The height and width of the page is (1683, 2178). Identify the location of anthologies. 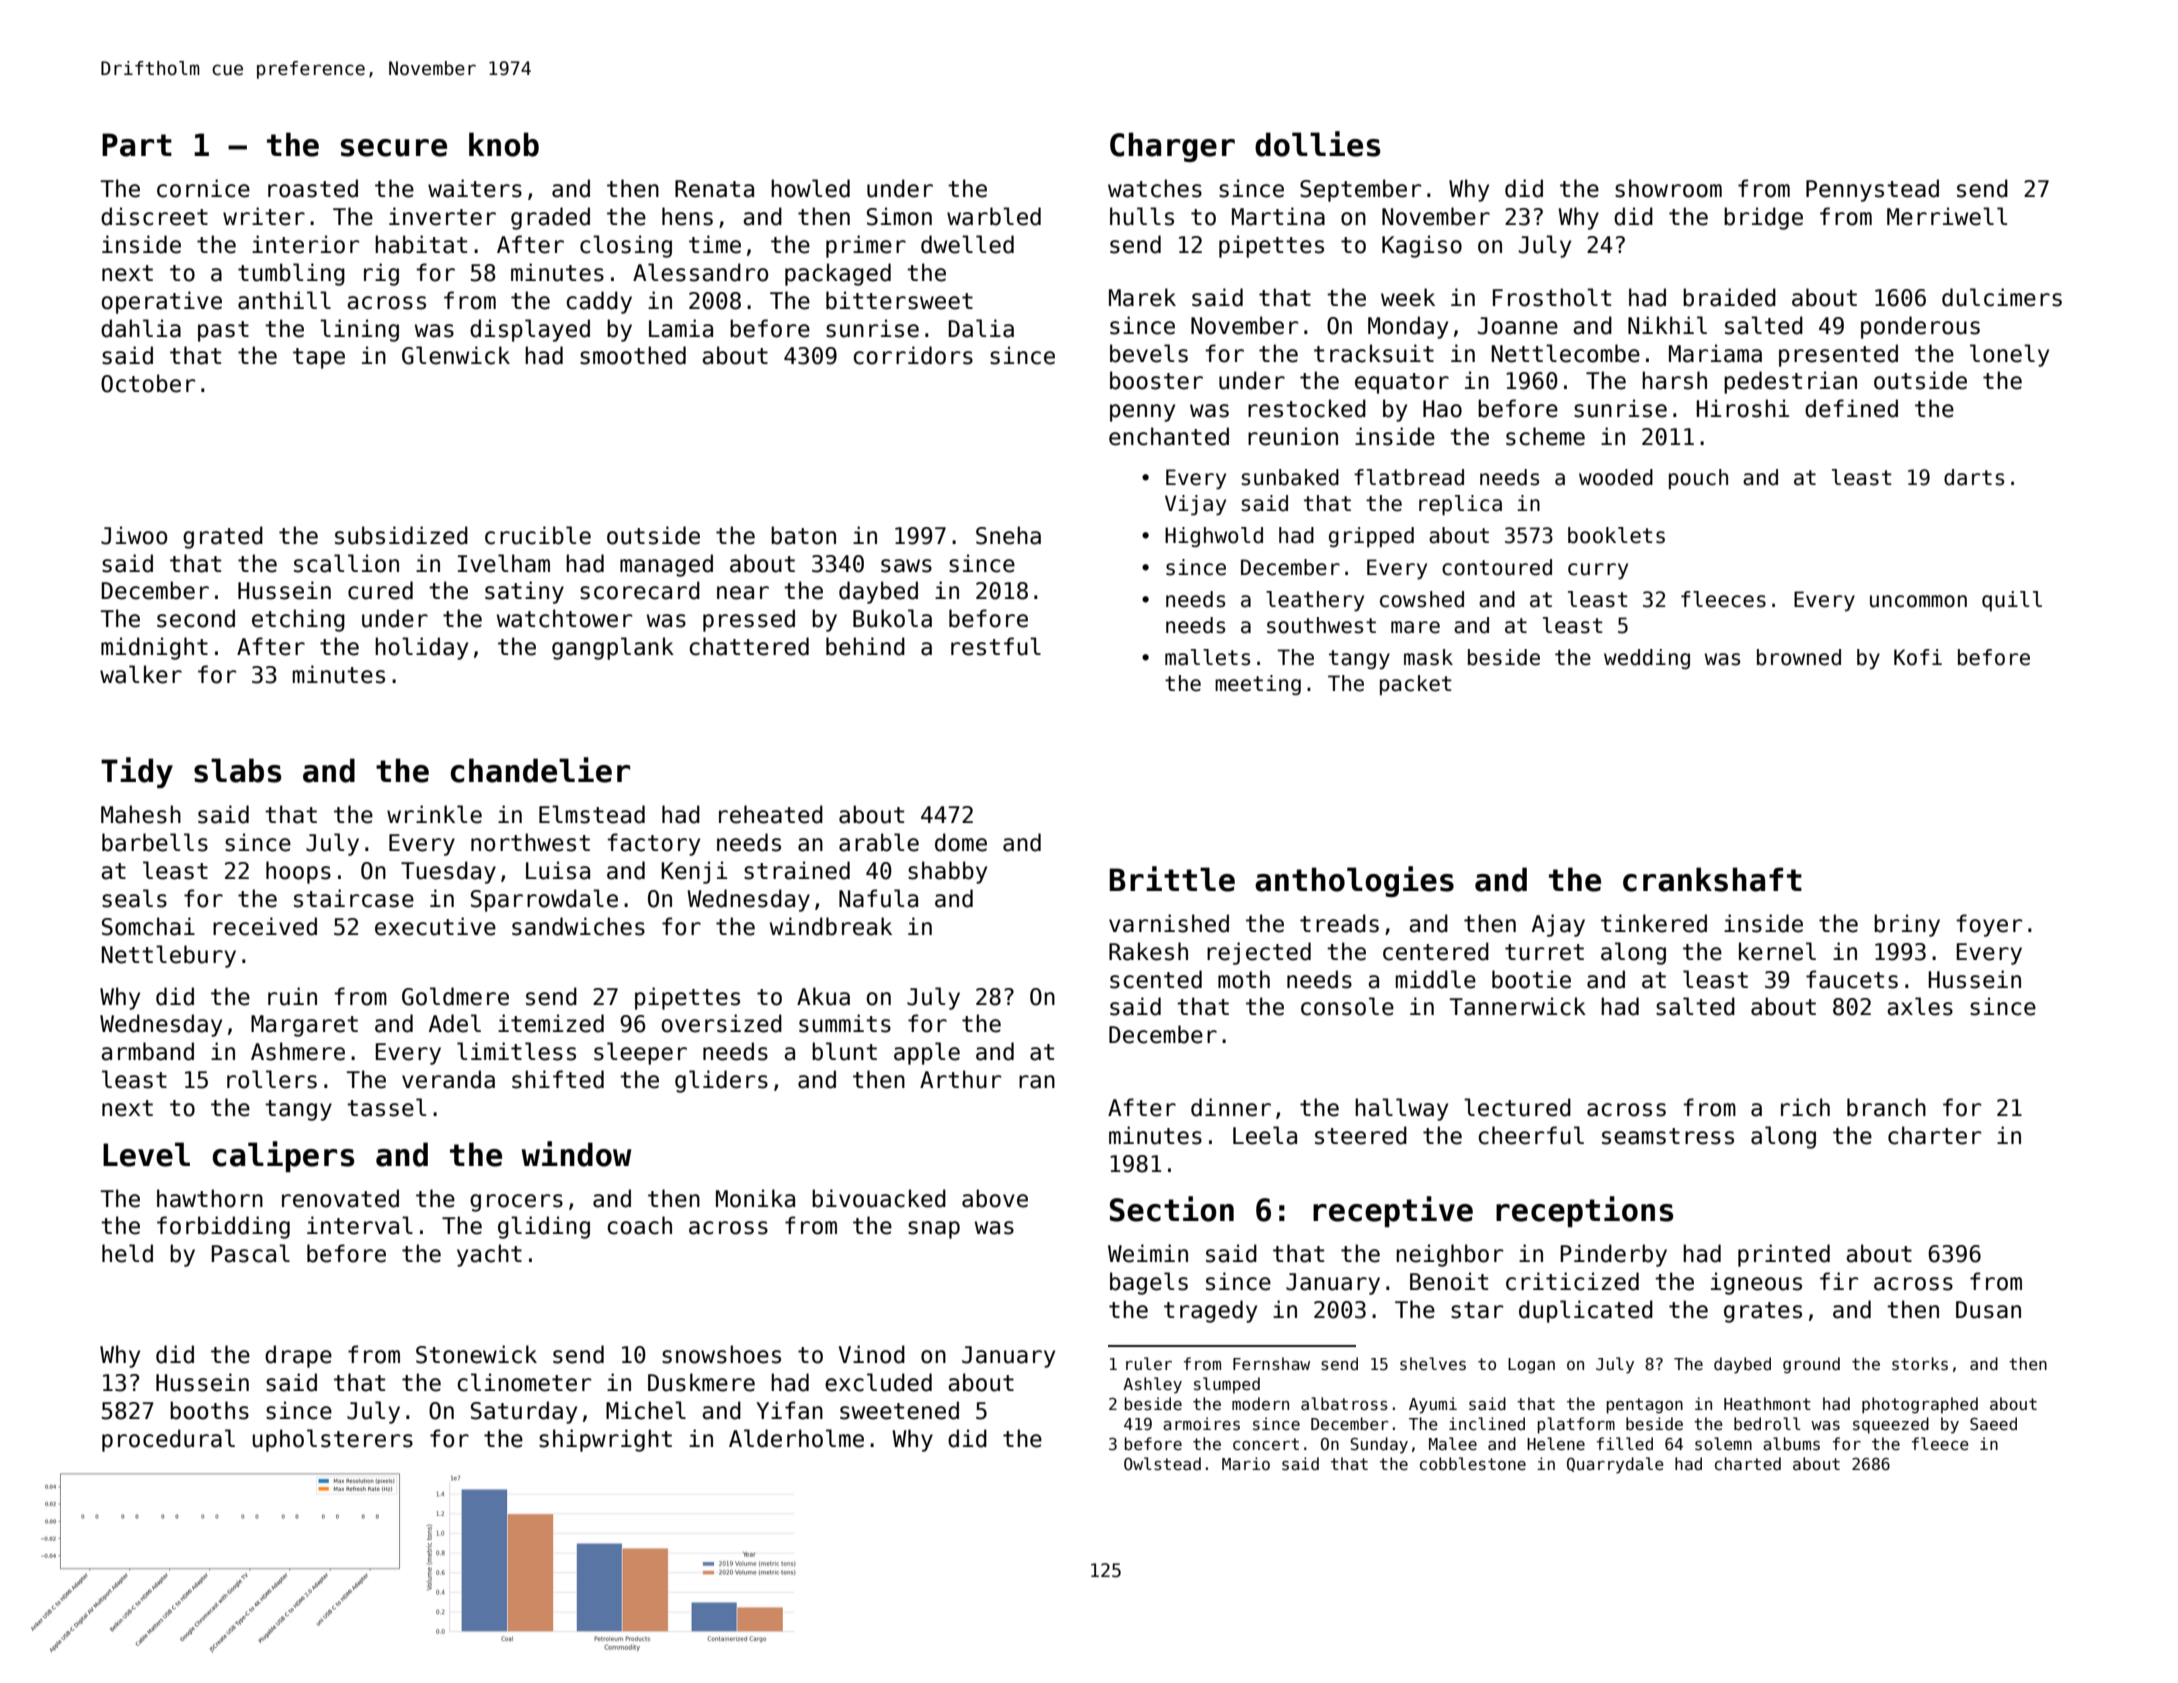
(1354, 881).
